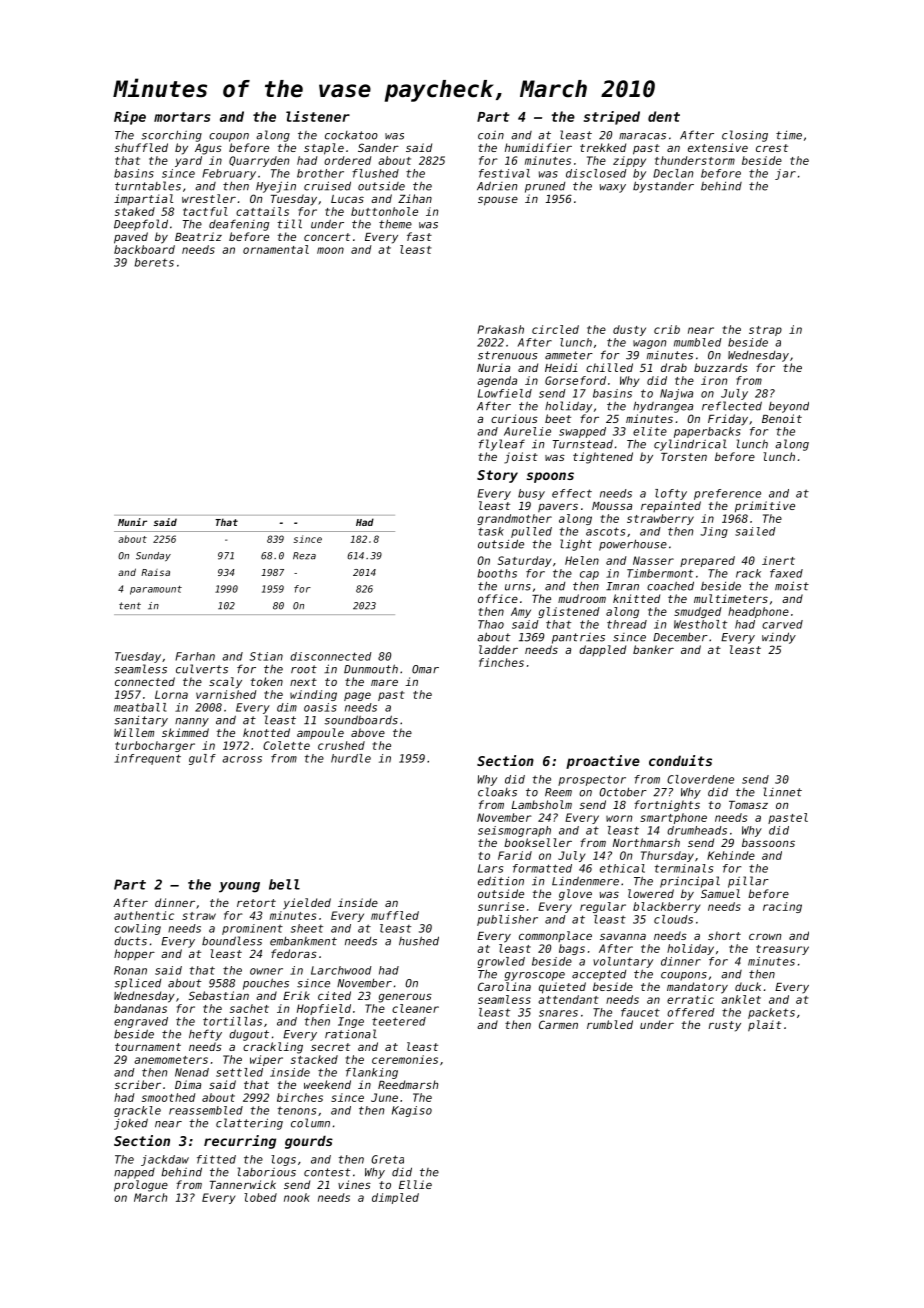  Describe the element at coordinates (764, 1026) in the image. I see `plait` at that location.
